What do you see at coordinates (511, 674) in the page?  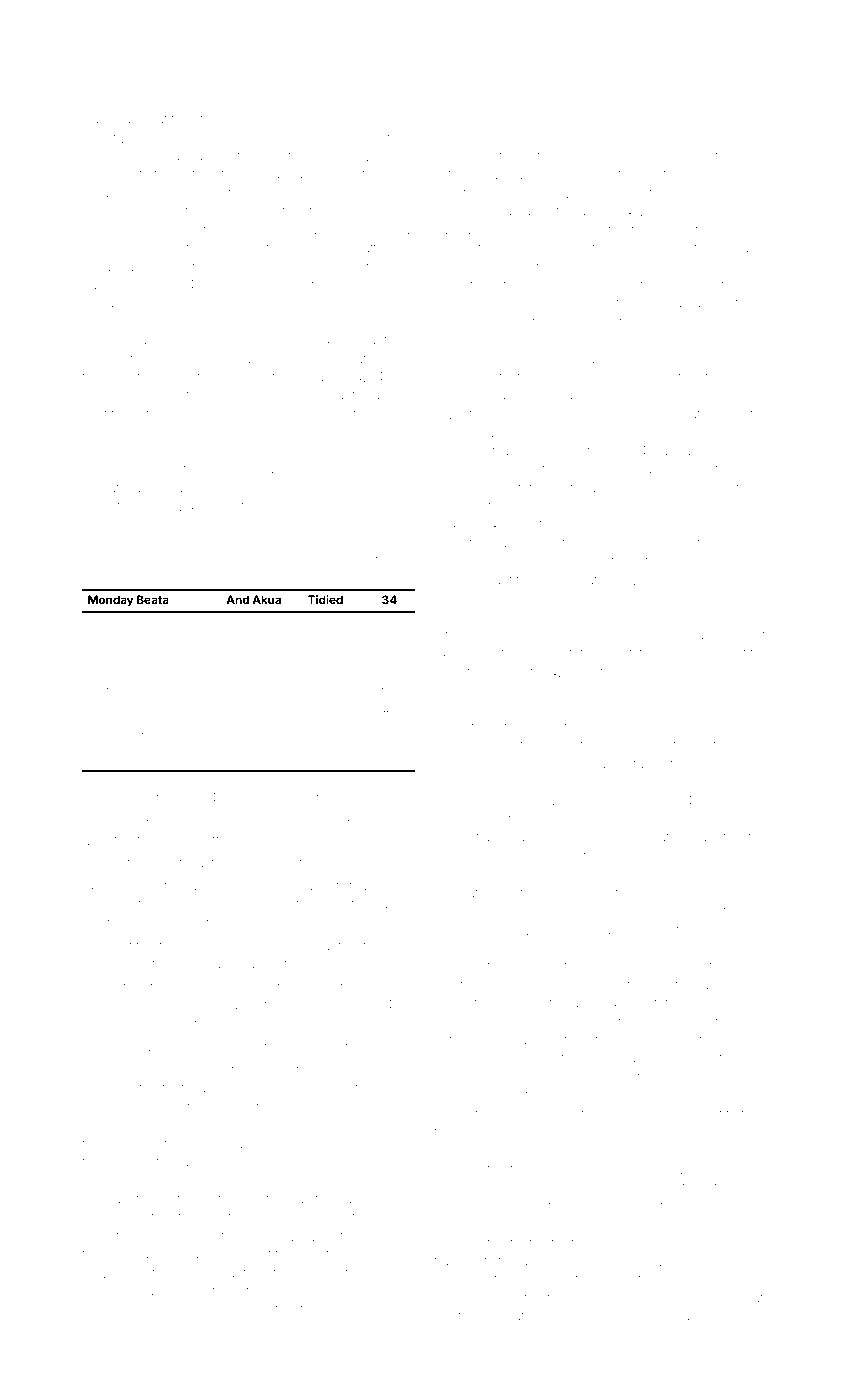 I see `dolly` at bounding box center [511, 674].
